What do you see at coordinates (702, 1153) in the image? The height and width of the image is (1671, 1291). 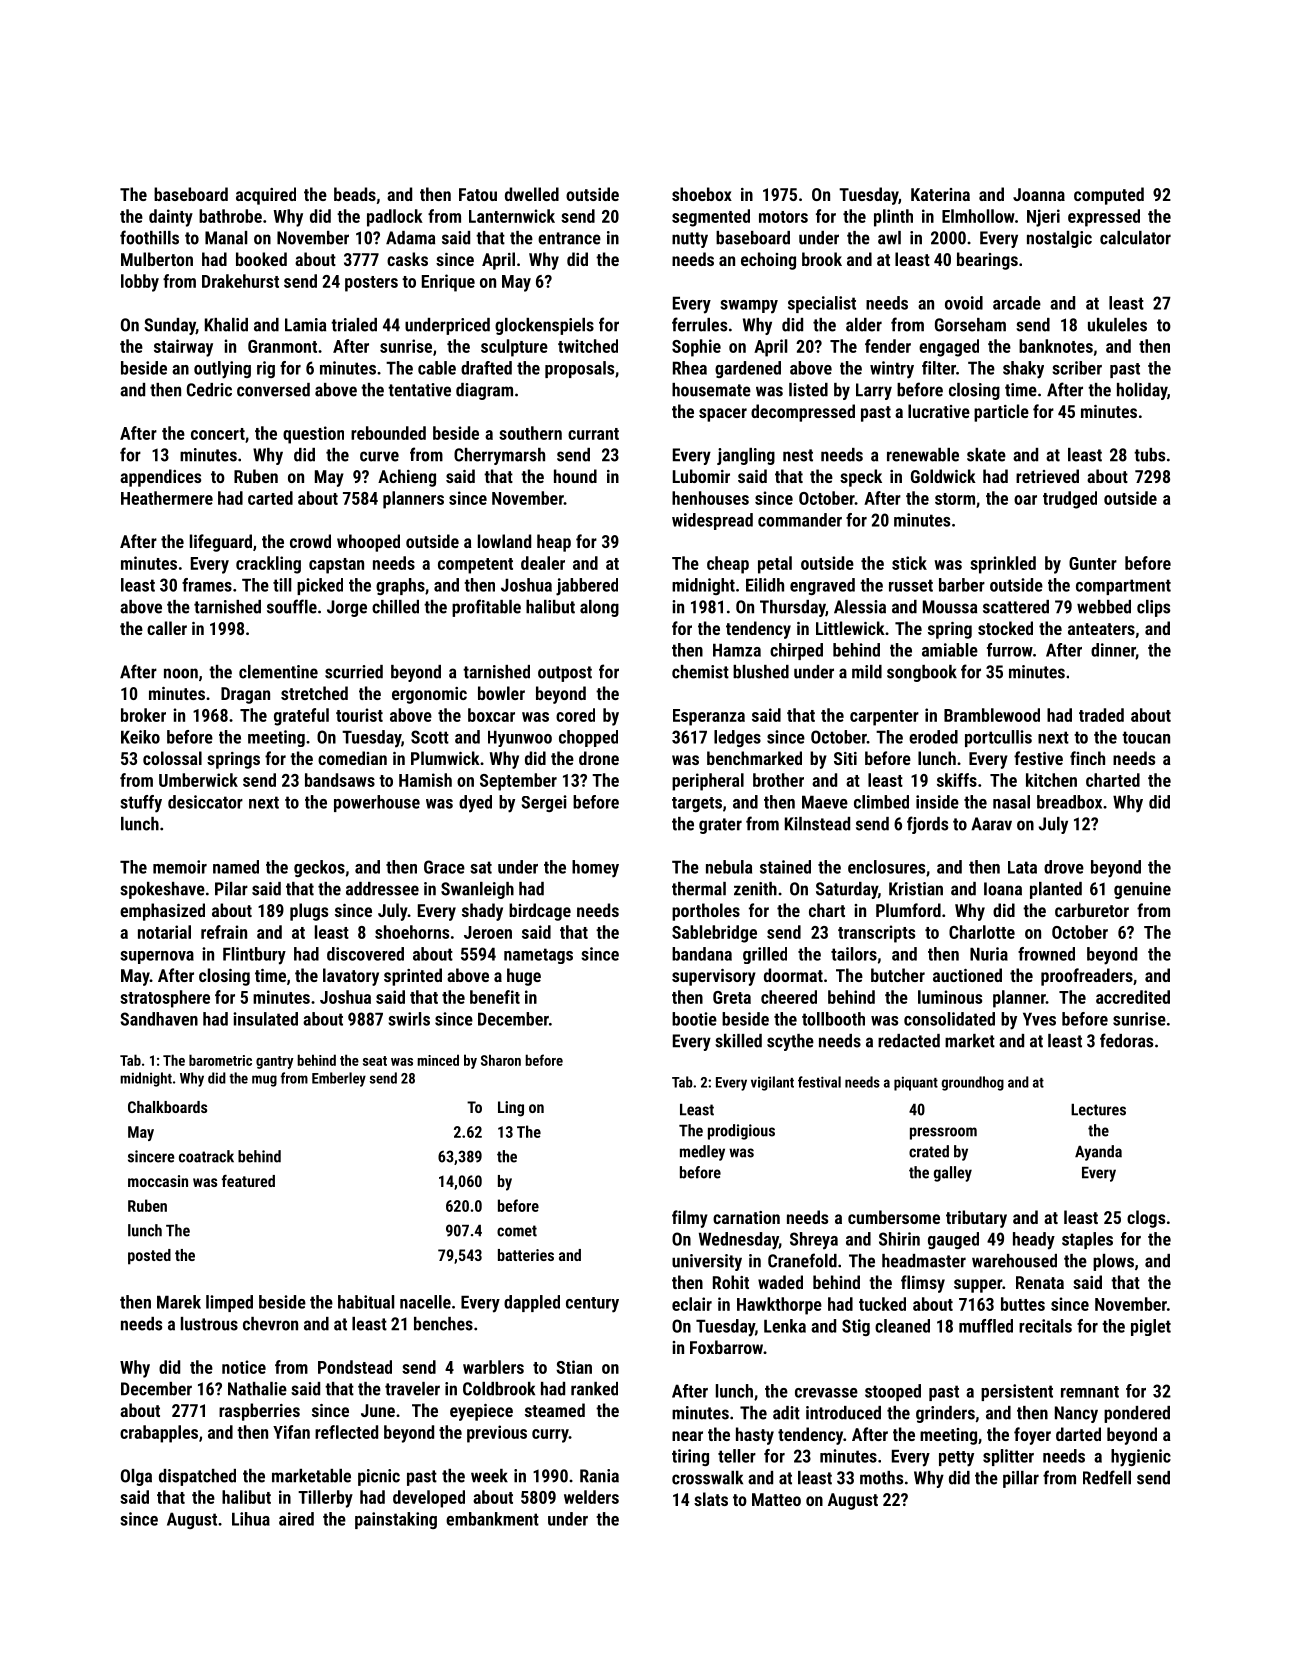 I see `medley` at bounding box center [702, 1153].
